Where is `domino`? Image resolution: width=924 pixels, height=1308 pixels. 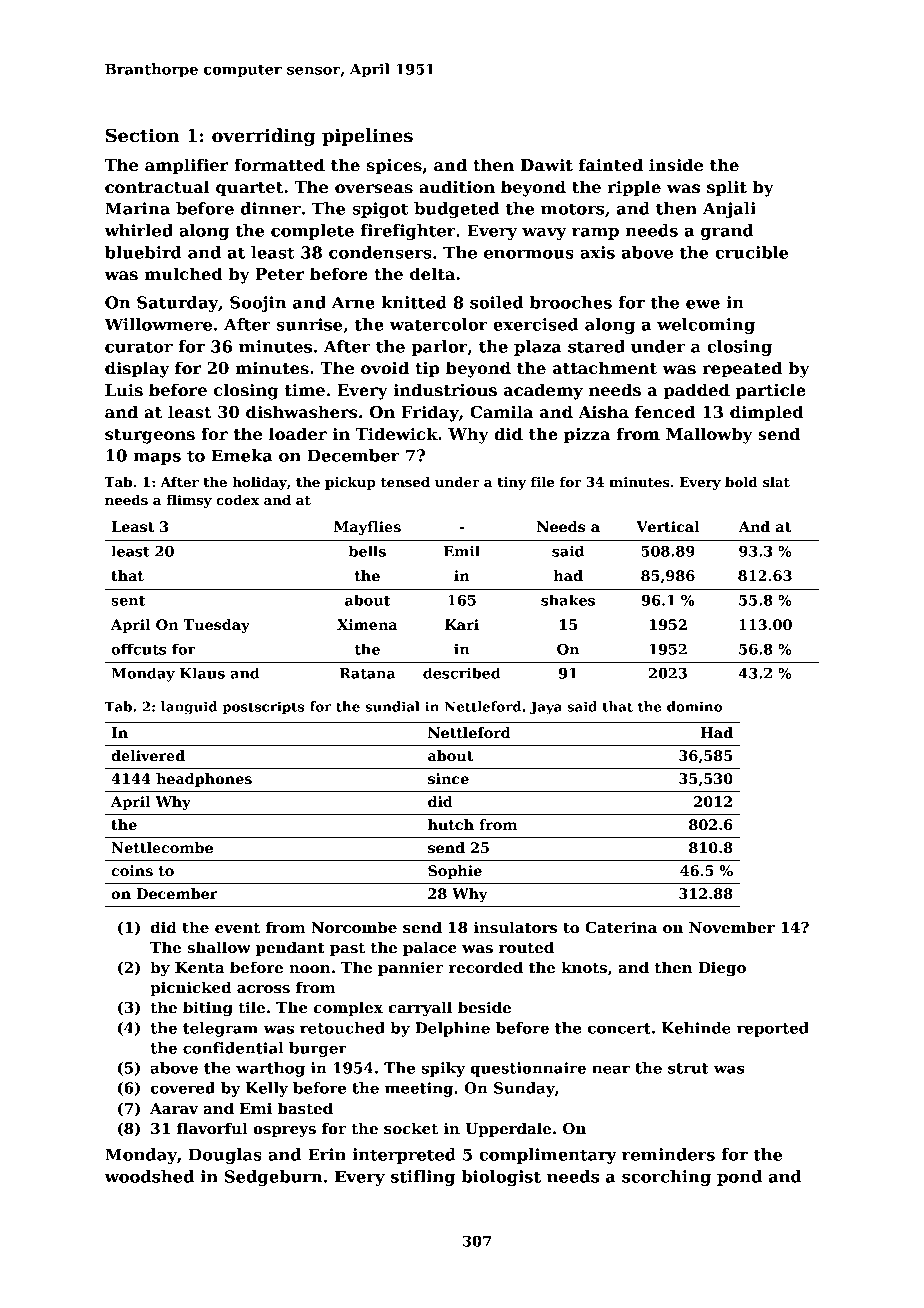 domino is located at coordinates (694, 706).
